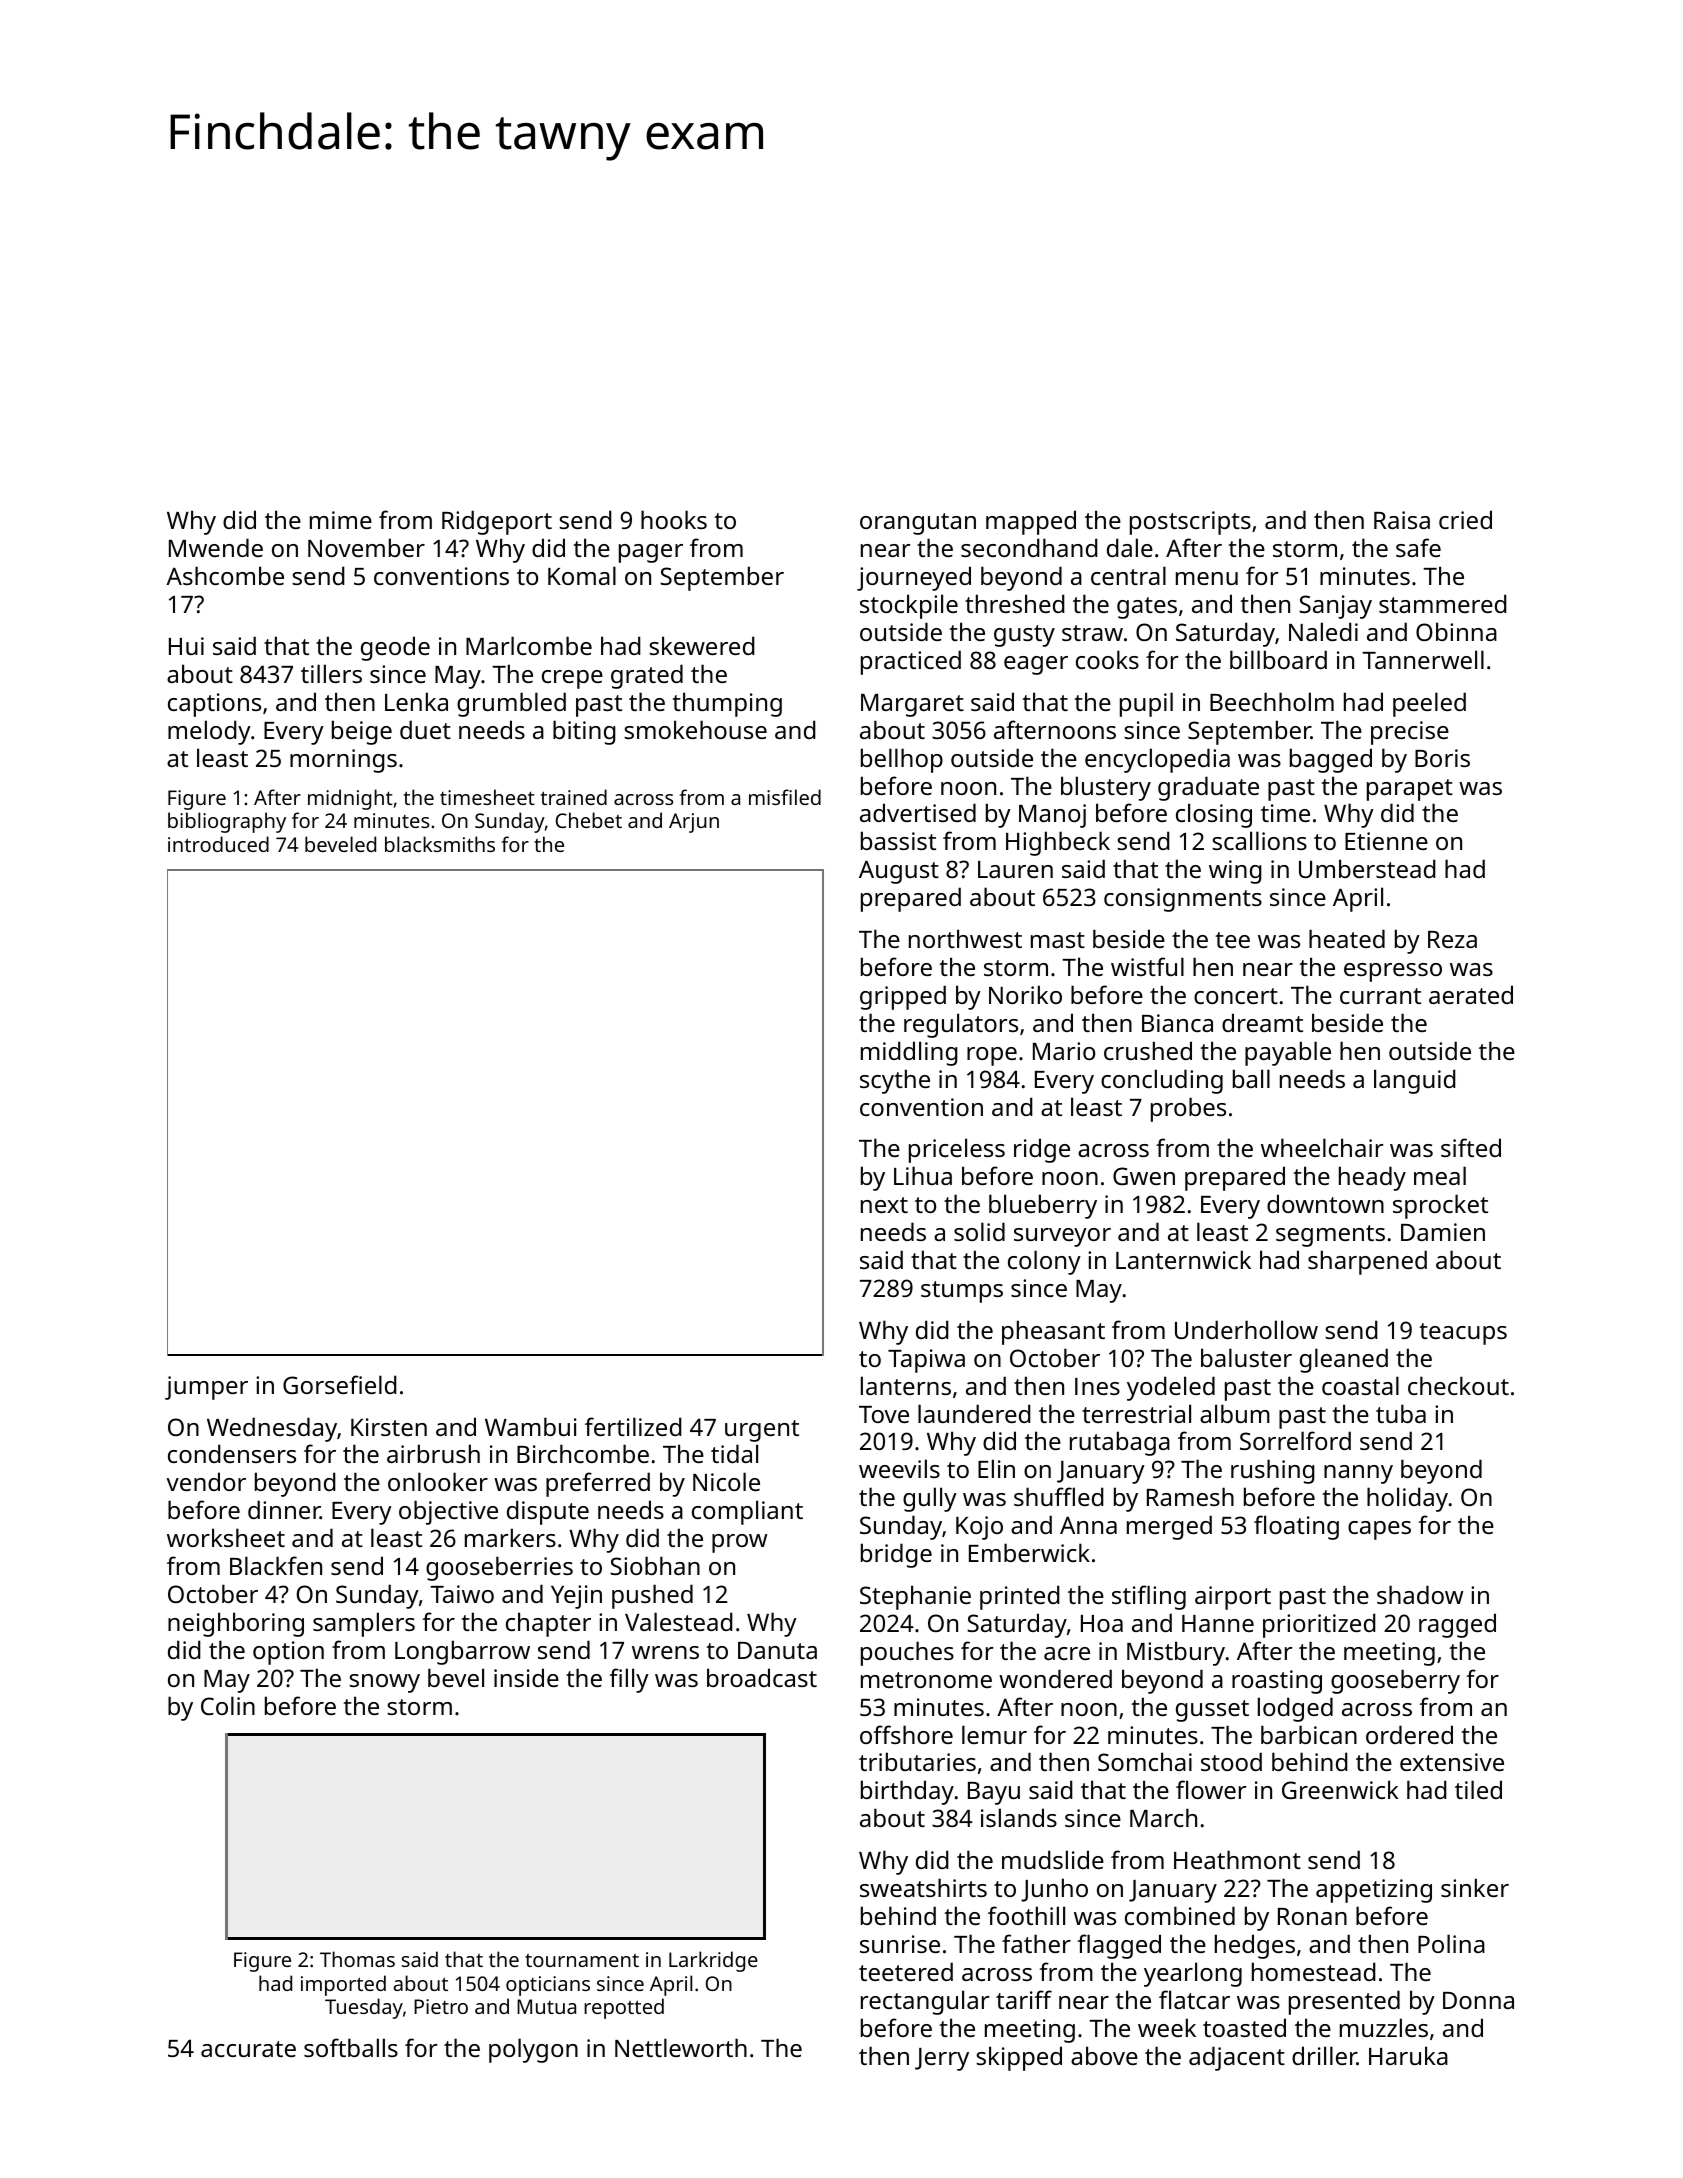  What do you see at coordinates (340, 1384) in the document?
I see `Gorsefield` at bounding box center [340, 1384].
